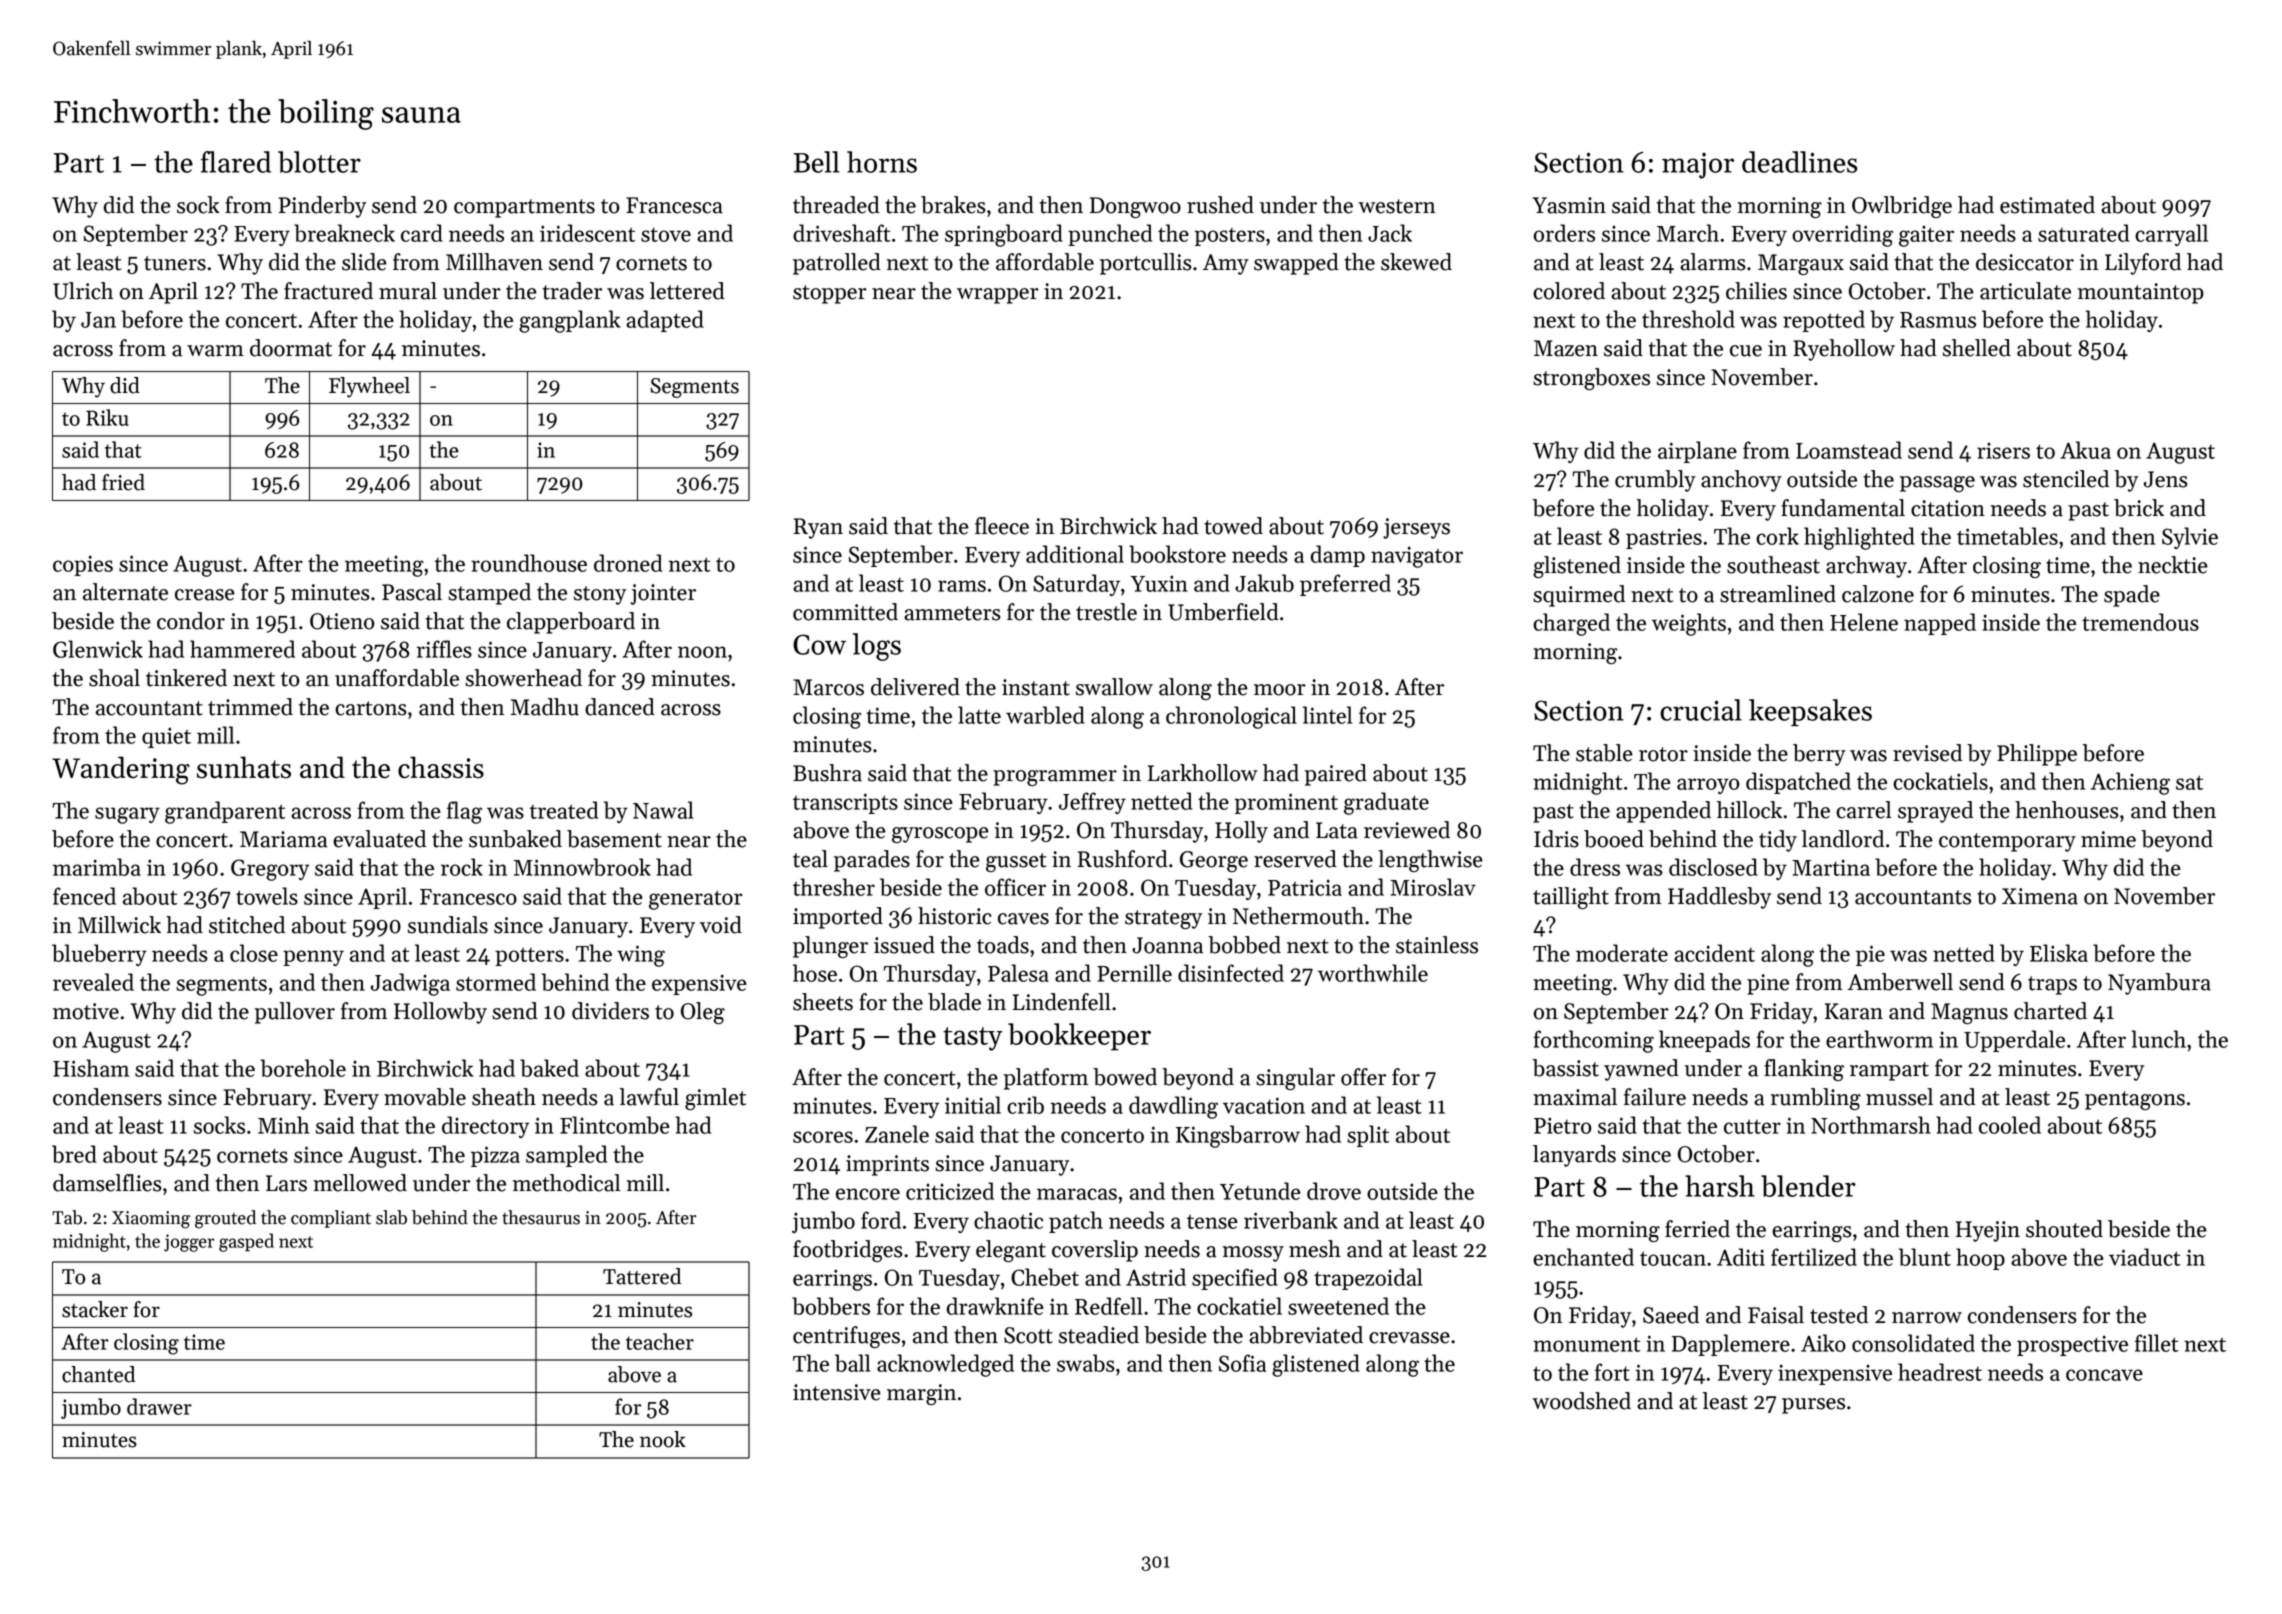  I want to click on flared, so click(236, 162).
